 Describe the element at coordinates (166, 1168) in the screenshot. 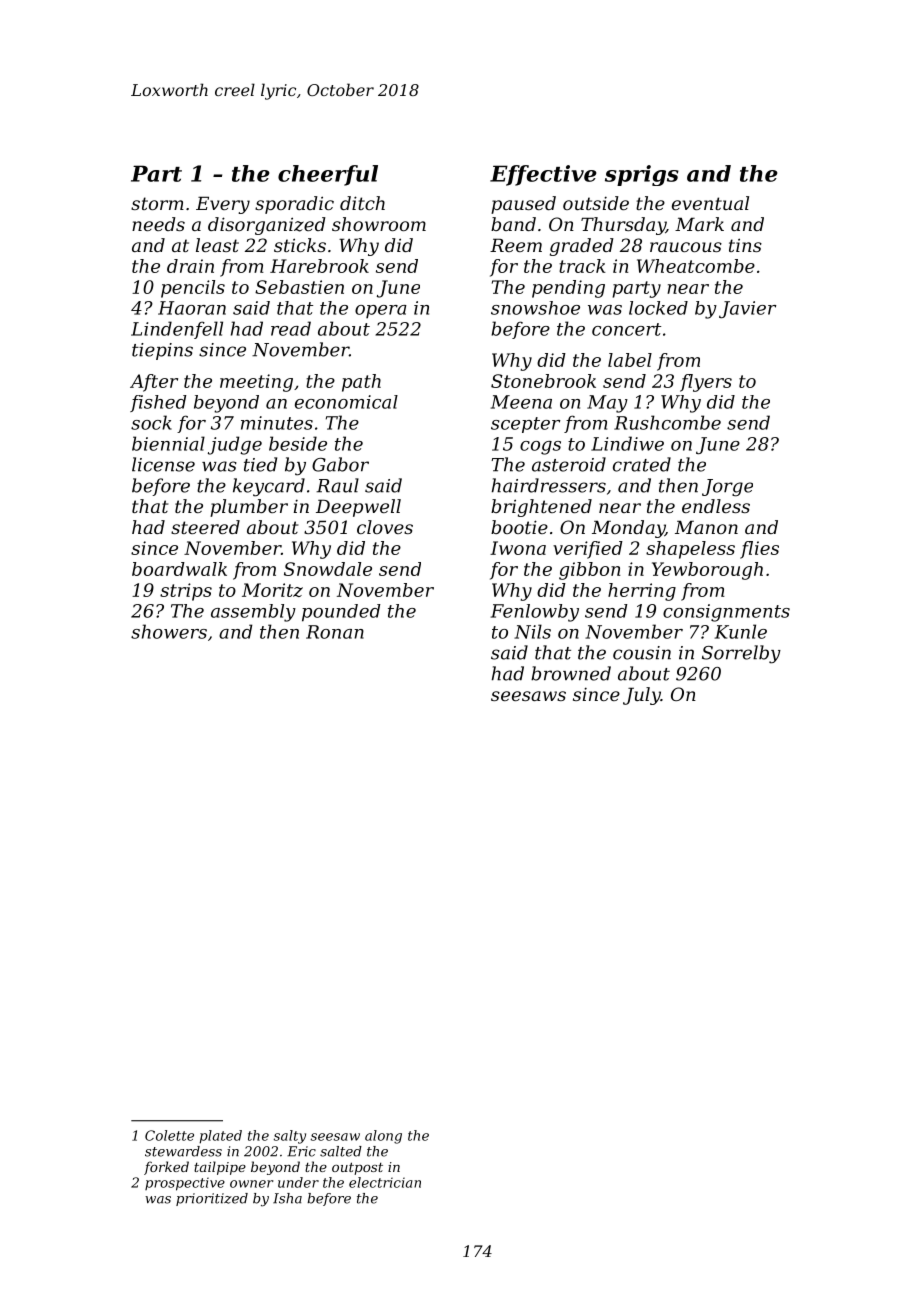

I see `forked` at that location.
